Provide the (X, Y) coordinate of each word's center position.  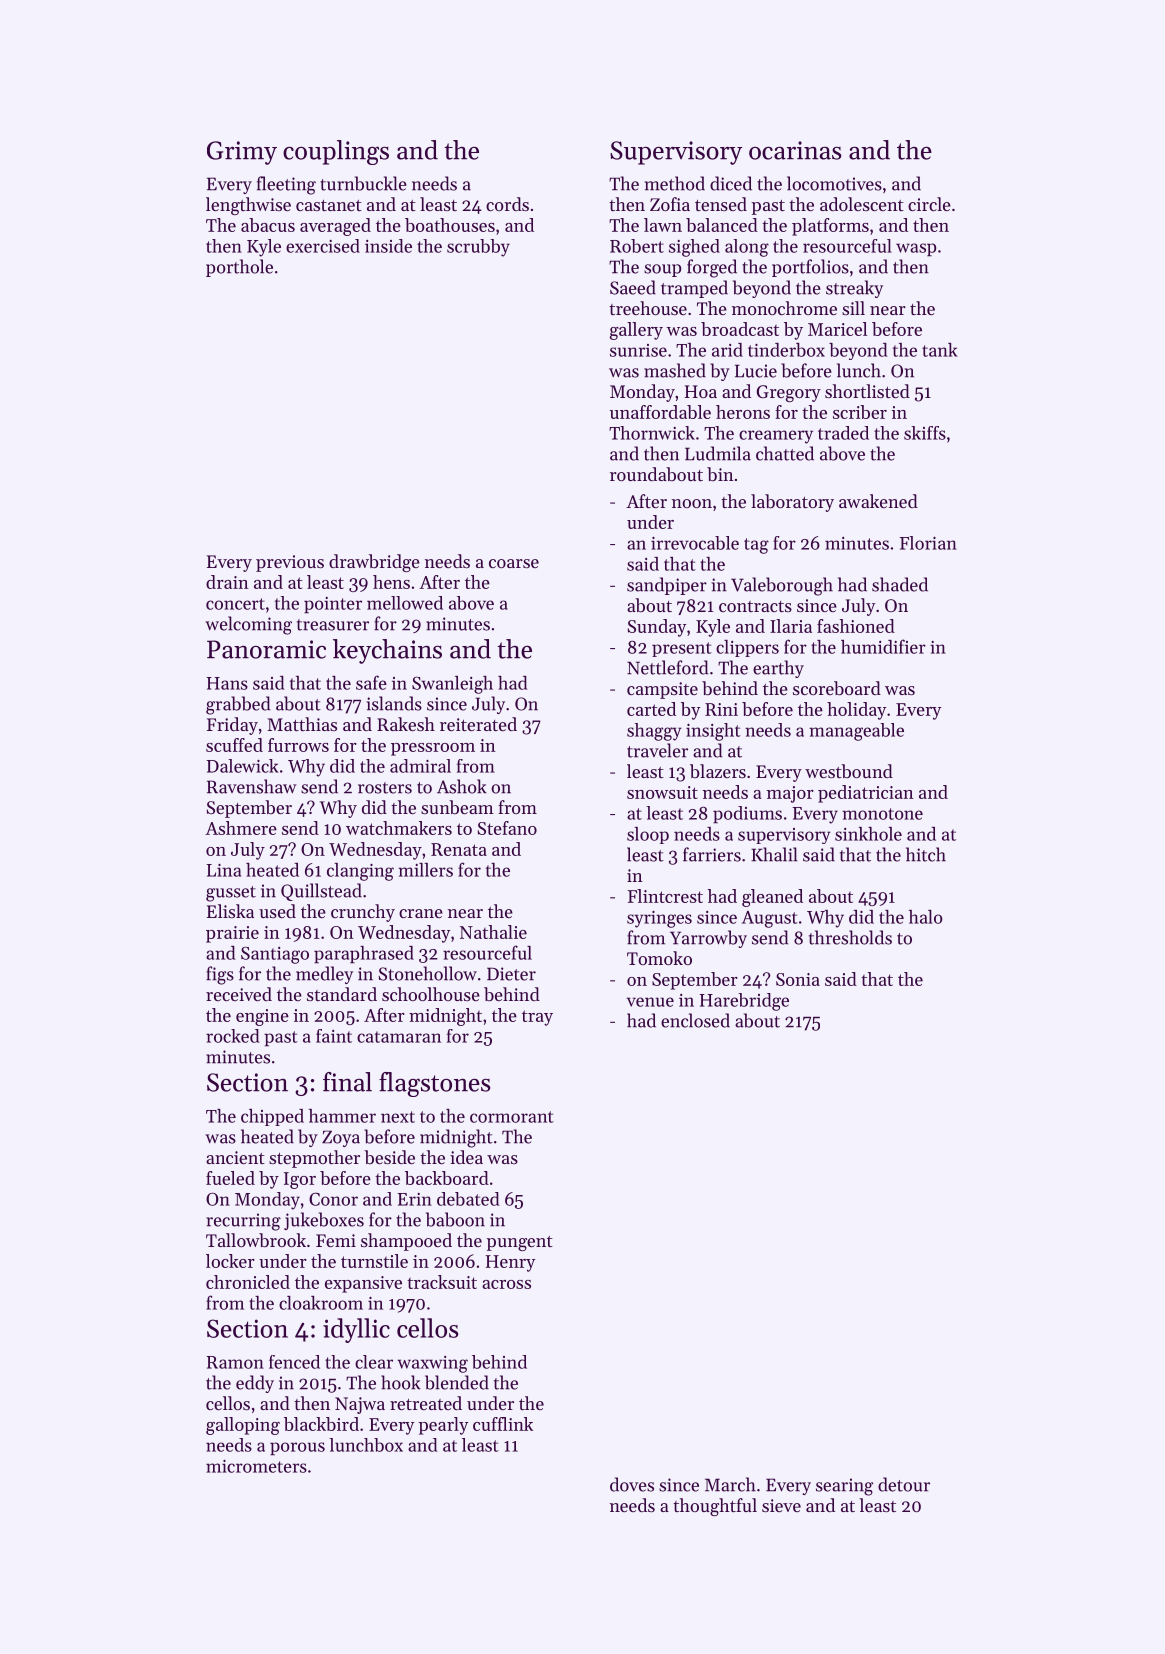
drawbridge (374, 563)
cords (507, 204)
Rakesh (406, 724)
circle (929, 204)
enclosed (695, 1020)
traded (843, 433)
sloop (648, 835)
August (770, 919)
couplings (336, 152)
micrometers (256, 1466)
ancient (235, 1157)
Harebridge (744, 1002)
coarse (514, 563)
